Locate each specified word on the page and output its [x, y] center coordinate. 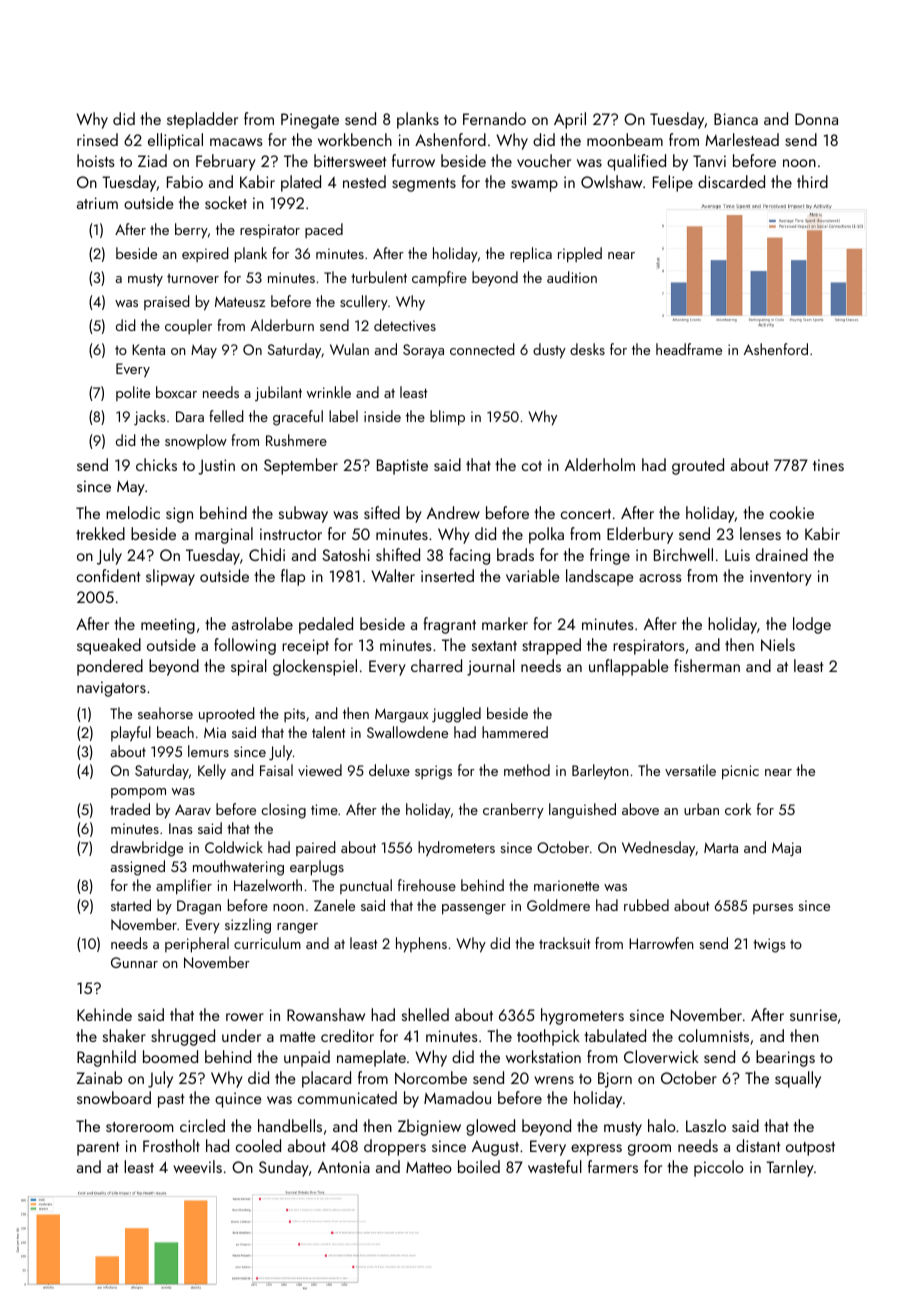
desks [587, 349]
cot [532, 466]
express [596, 1150]
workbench [355, 139]
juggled [456, 715]
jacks [150, 418]
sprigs [433, 772]
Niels [778, 644]
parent [98, 1149]
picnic [740, 772]
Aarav [193, 809]
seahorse [165, 713]
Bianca [736, 119]
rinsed [97, 139]
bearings [785, 1058]
